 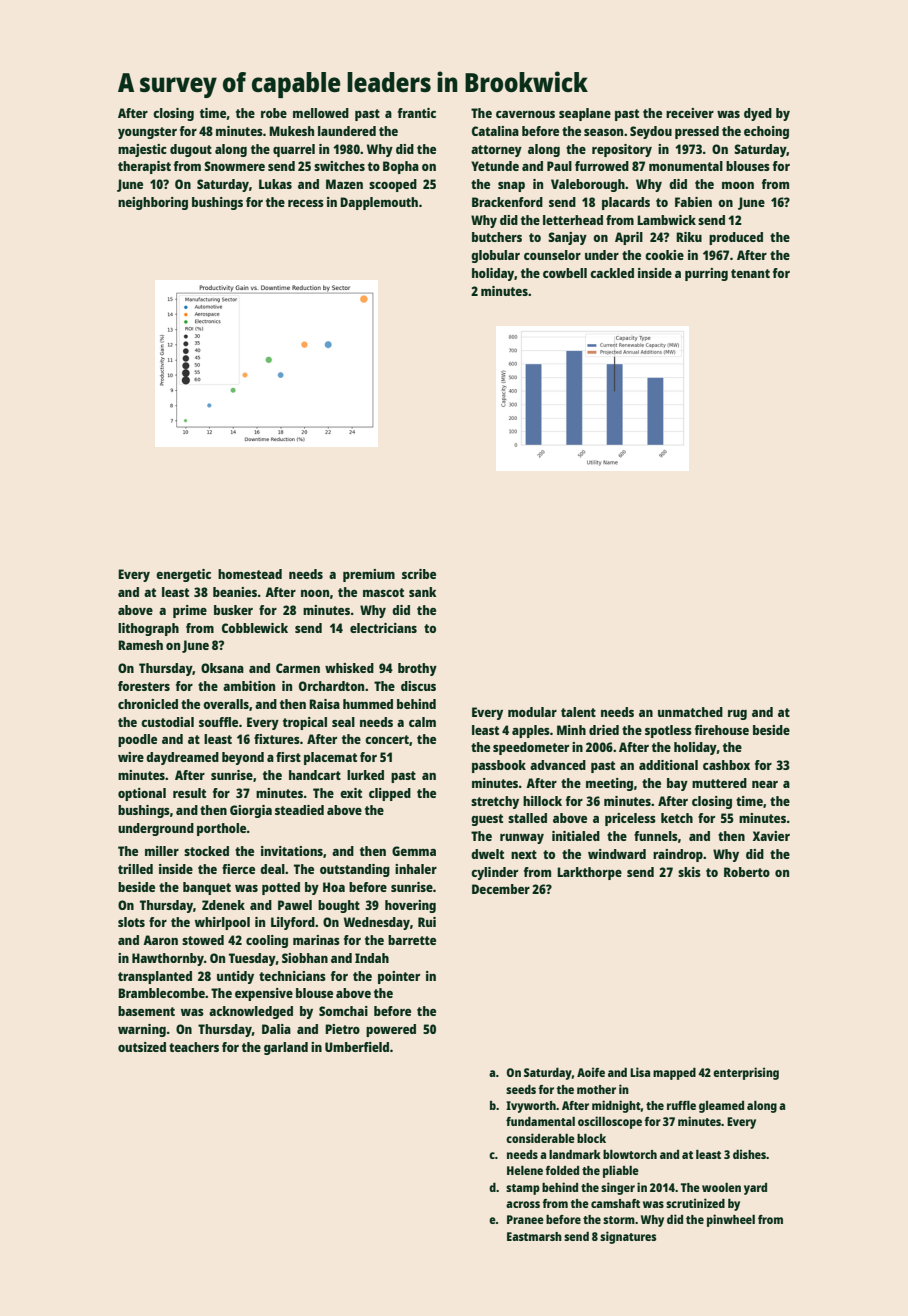 I want to click on tenant, so click(x=750, y=273).
